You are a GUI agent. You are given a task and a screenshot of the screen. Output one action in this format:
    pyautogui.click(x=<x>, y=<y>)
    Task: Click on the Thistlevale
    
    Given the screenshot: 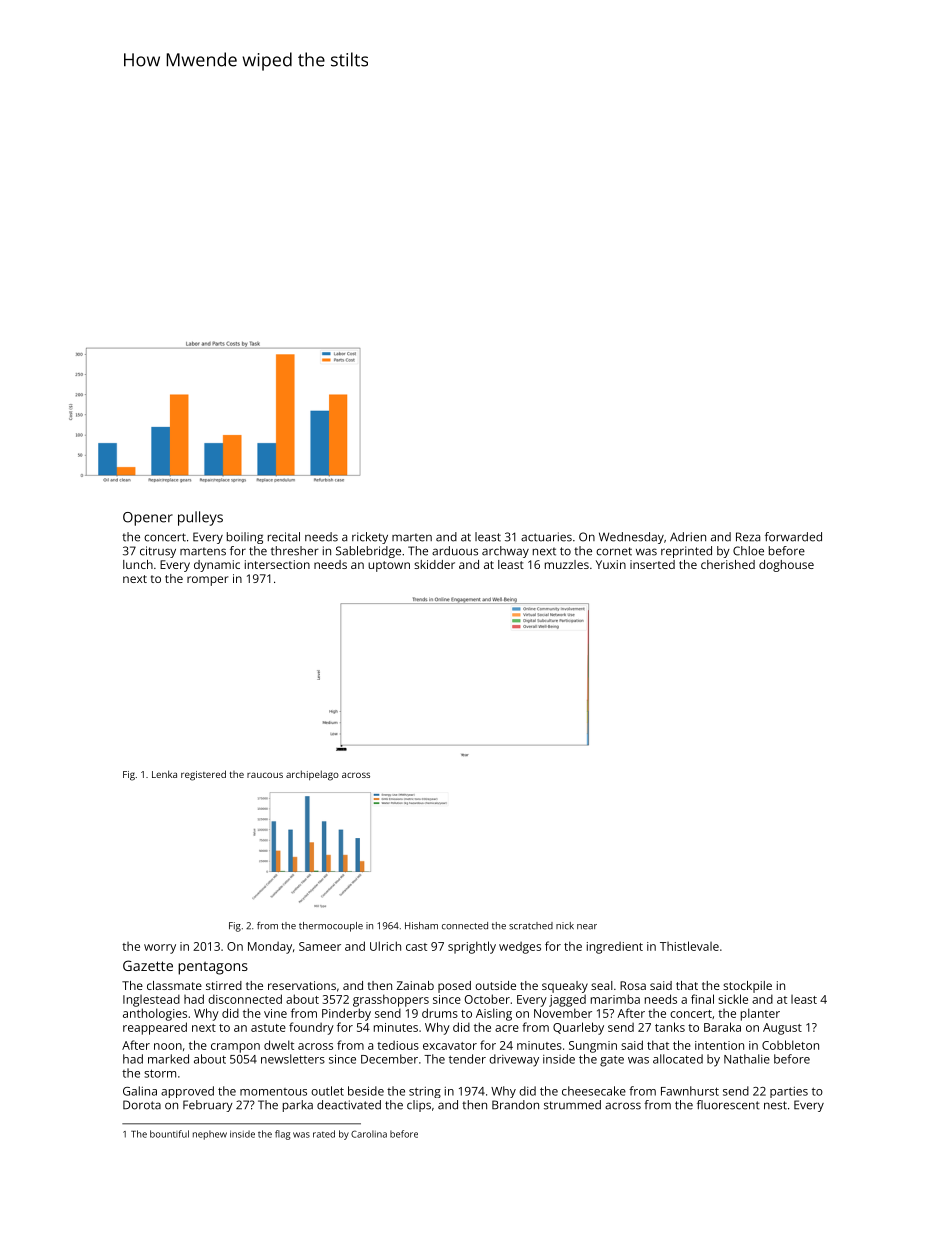 What is the action you would take?
    pyautogui.click(x=689, y=946)
